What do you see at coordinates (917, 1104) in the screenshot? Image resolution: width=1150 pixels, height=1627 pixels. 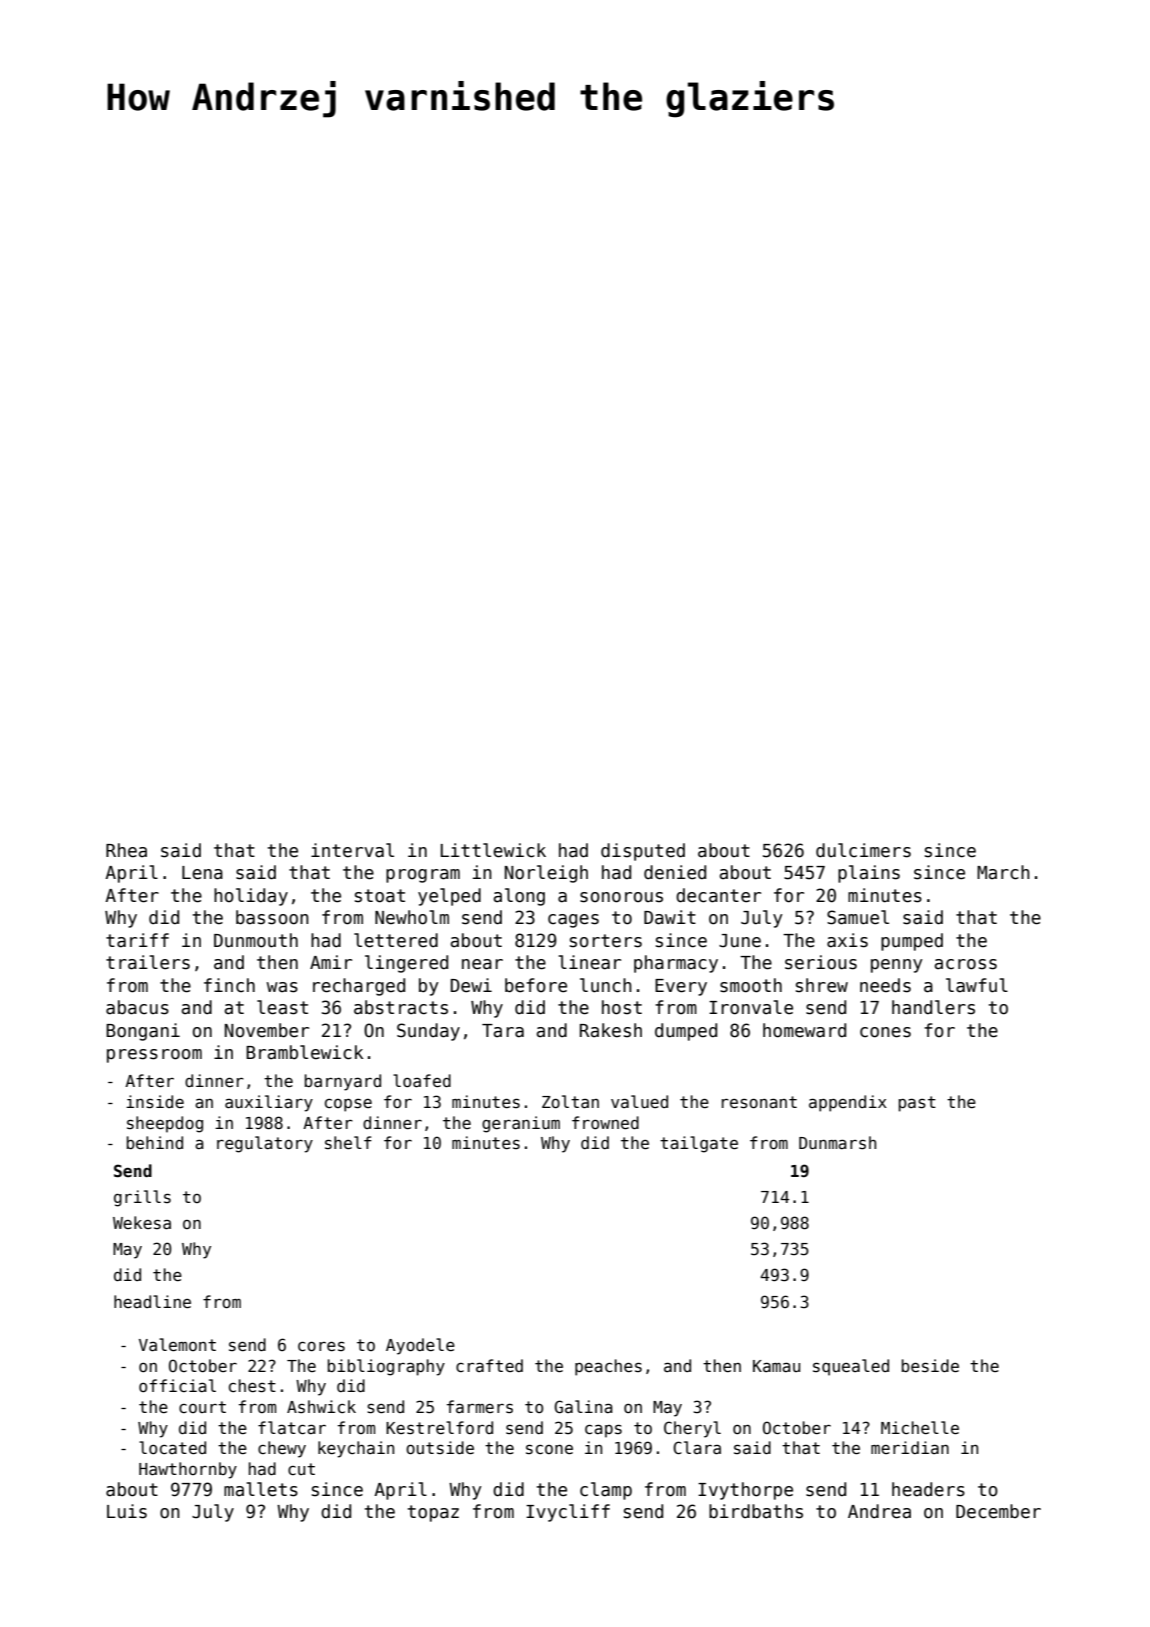 I see `past` at bounding box center [917, 1104].
